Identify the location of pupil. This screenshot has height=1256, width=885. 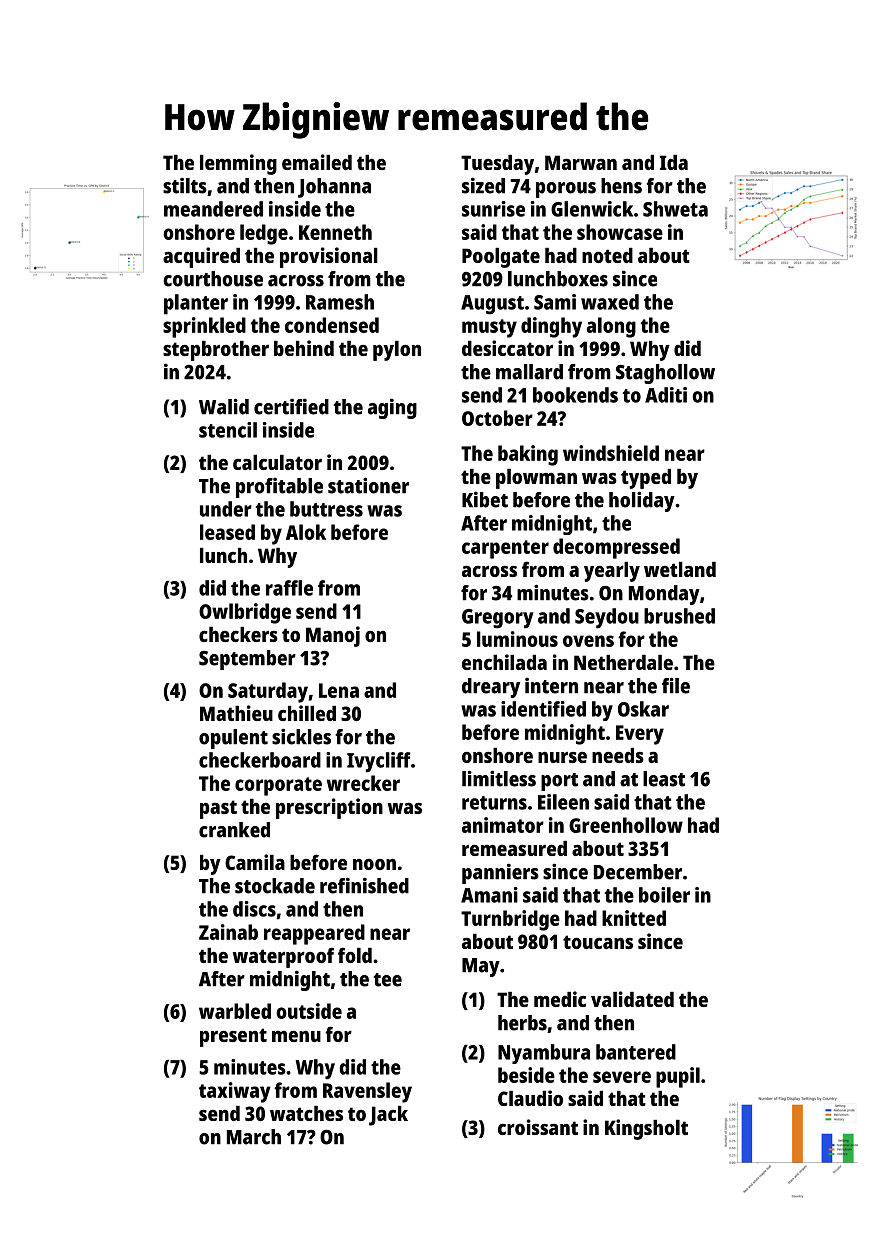
(678, 1077).
